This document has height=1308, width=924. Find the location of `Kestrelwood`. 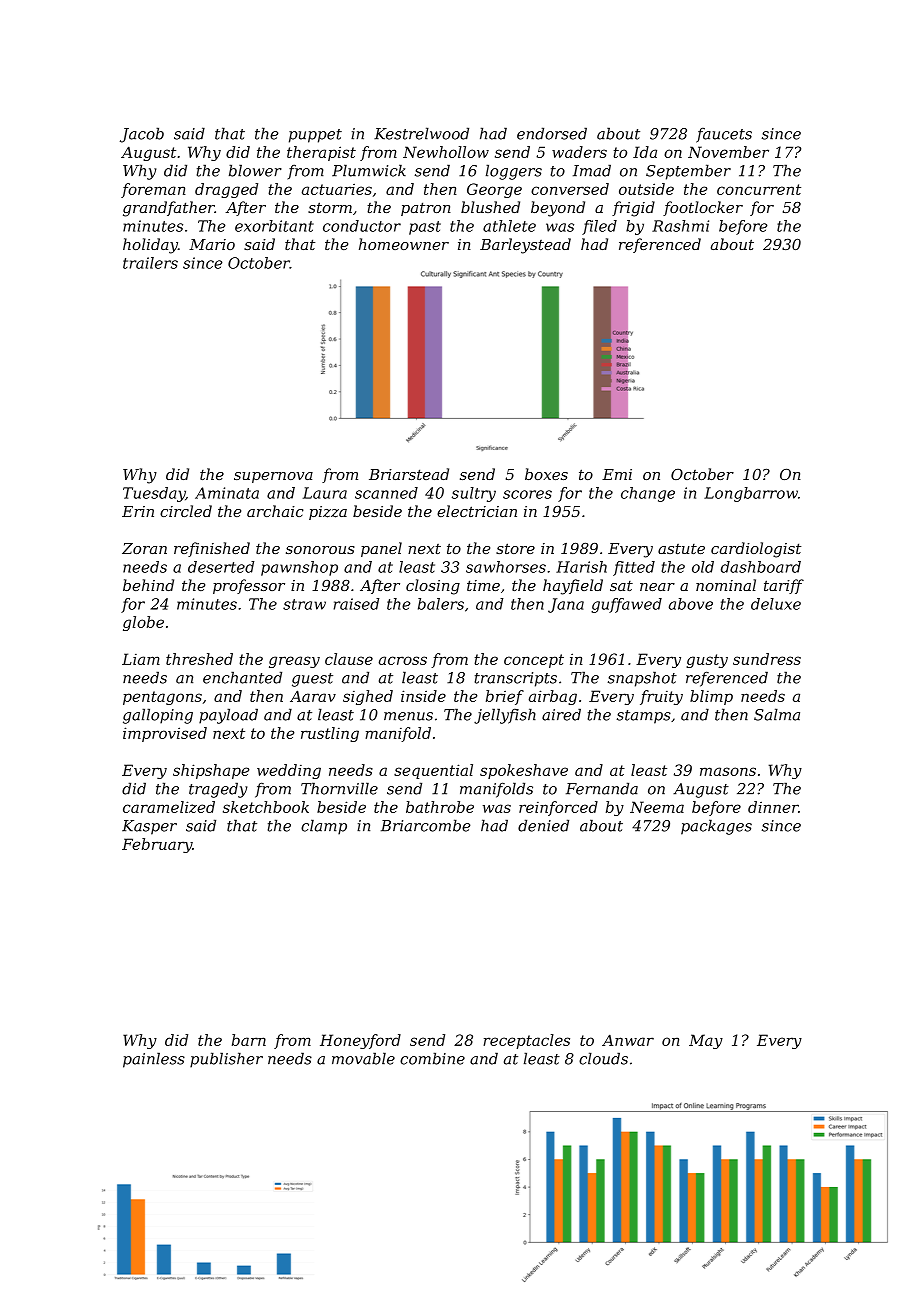

Kestrelwood is located at coordinates (421, 133).
